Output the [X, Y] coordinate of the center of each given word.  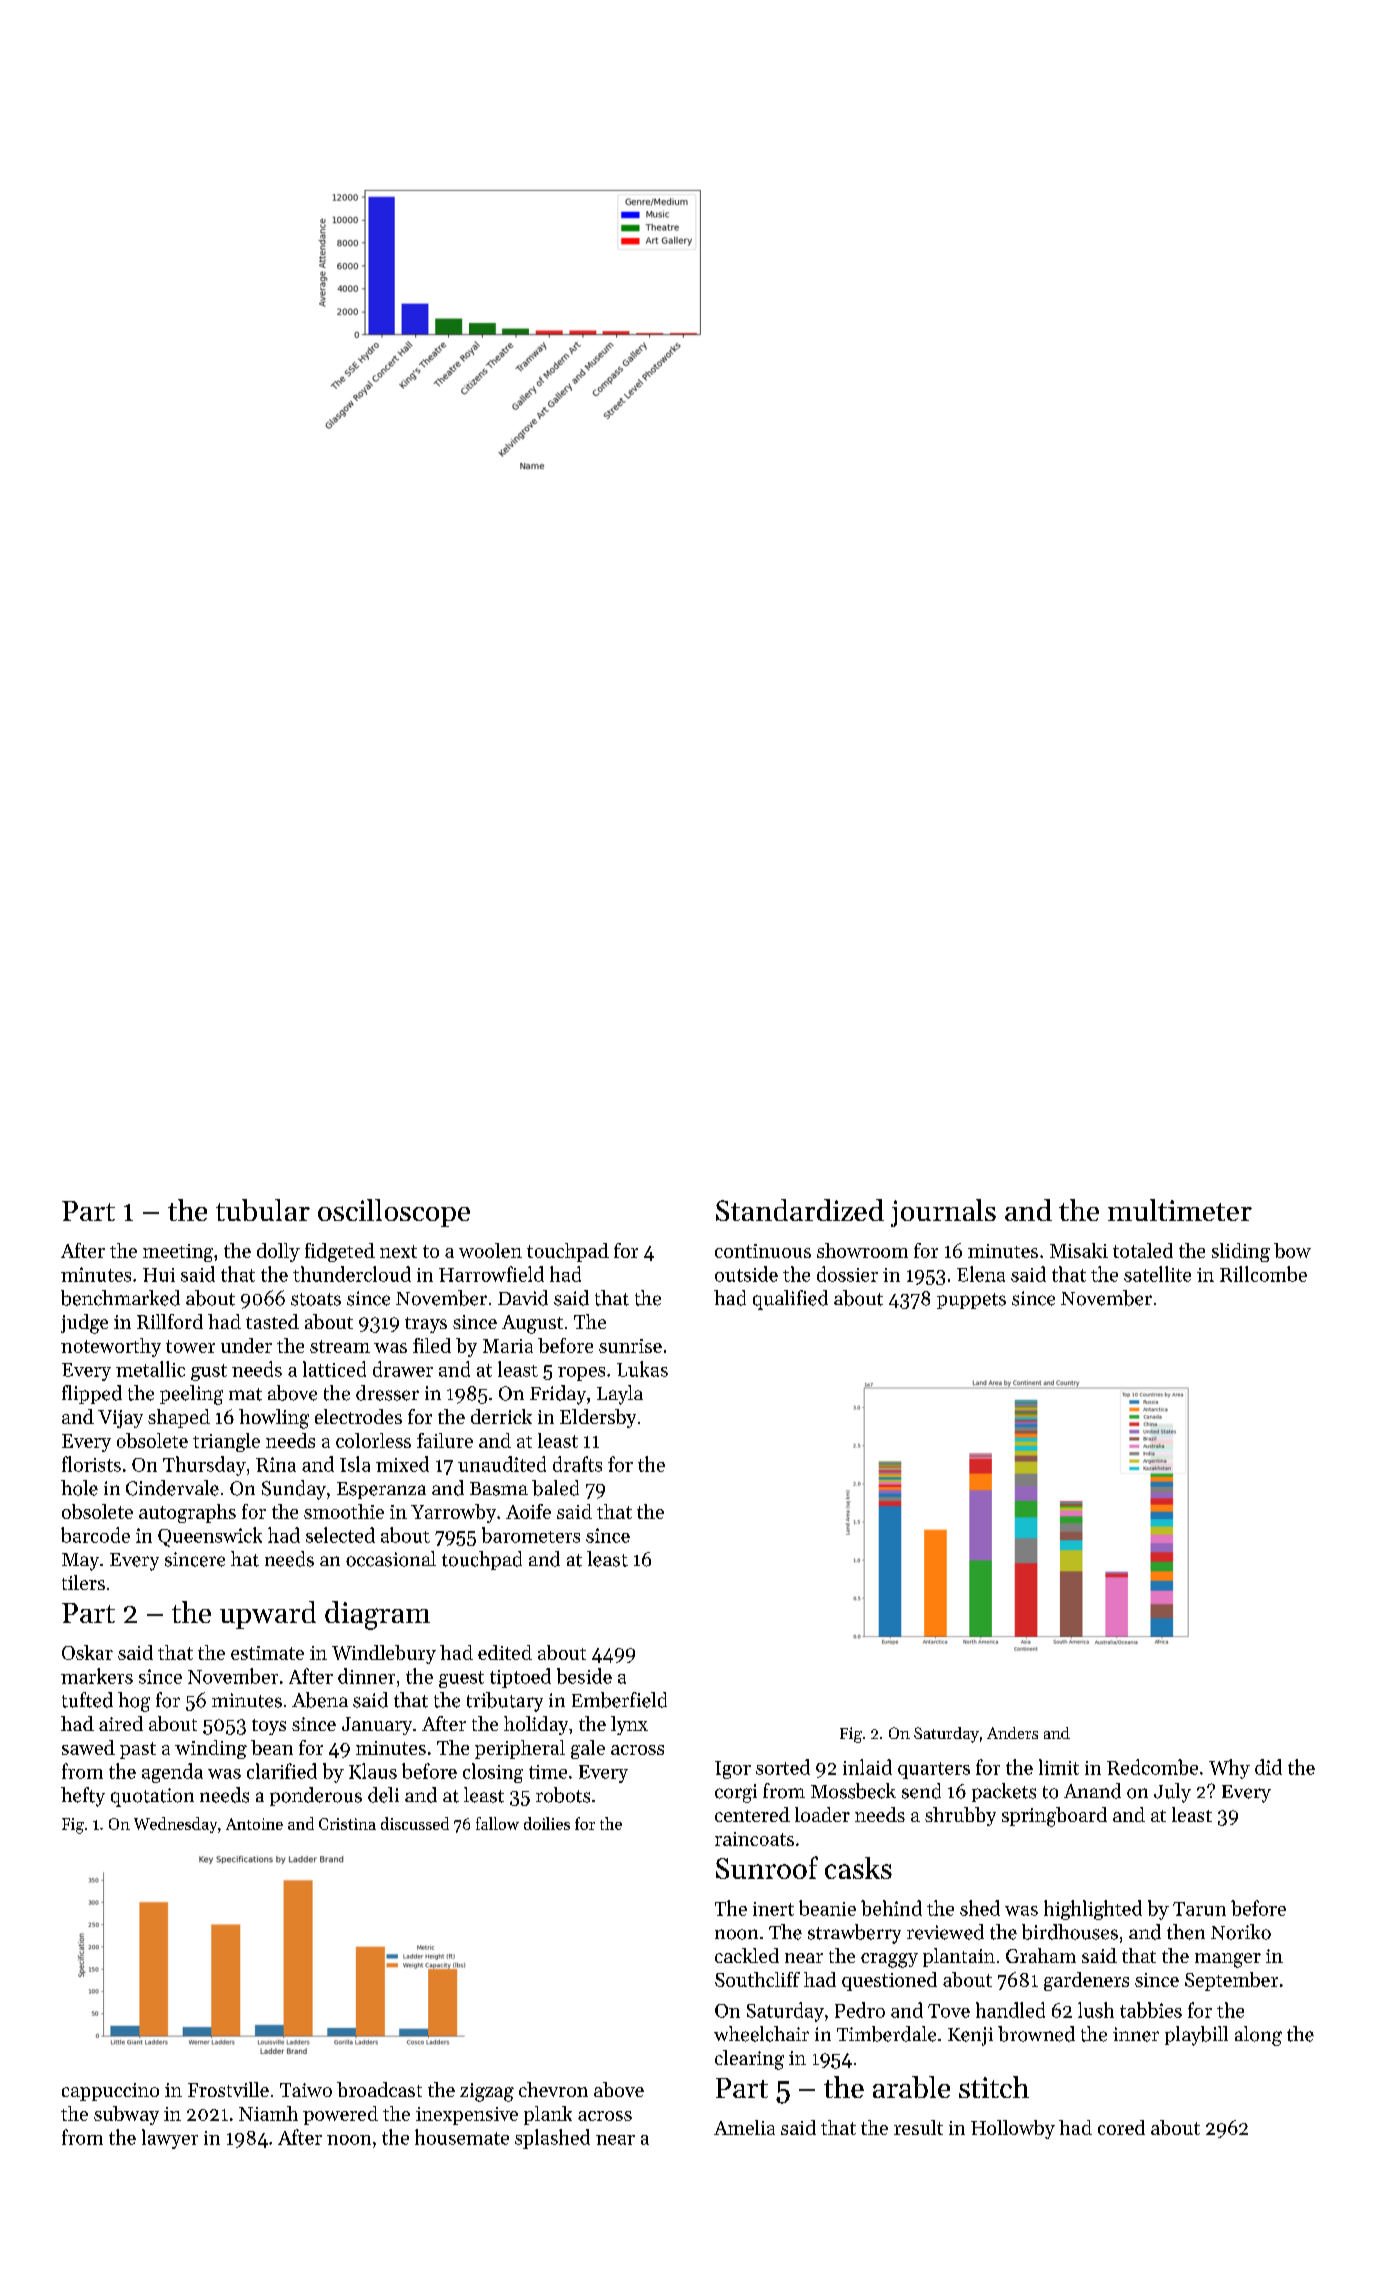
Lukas [642, 1369]
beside [584, 1676]
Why [1229, 1769]
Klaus [373, 1771]
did [1268, 1767]
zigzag [487, 2092]
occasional [391, 1559]
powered [340, 2115]
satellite [1157, 1274]
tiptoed [520, 1678]
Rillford [170, 1321]
